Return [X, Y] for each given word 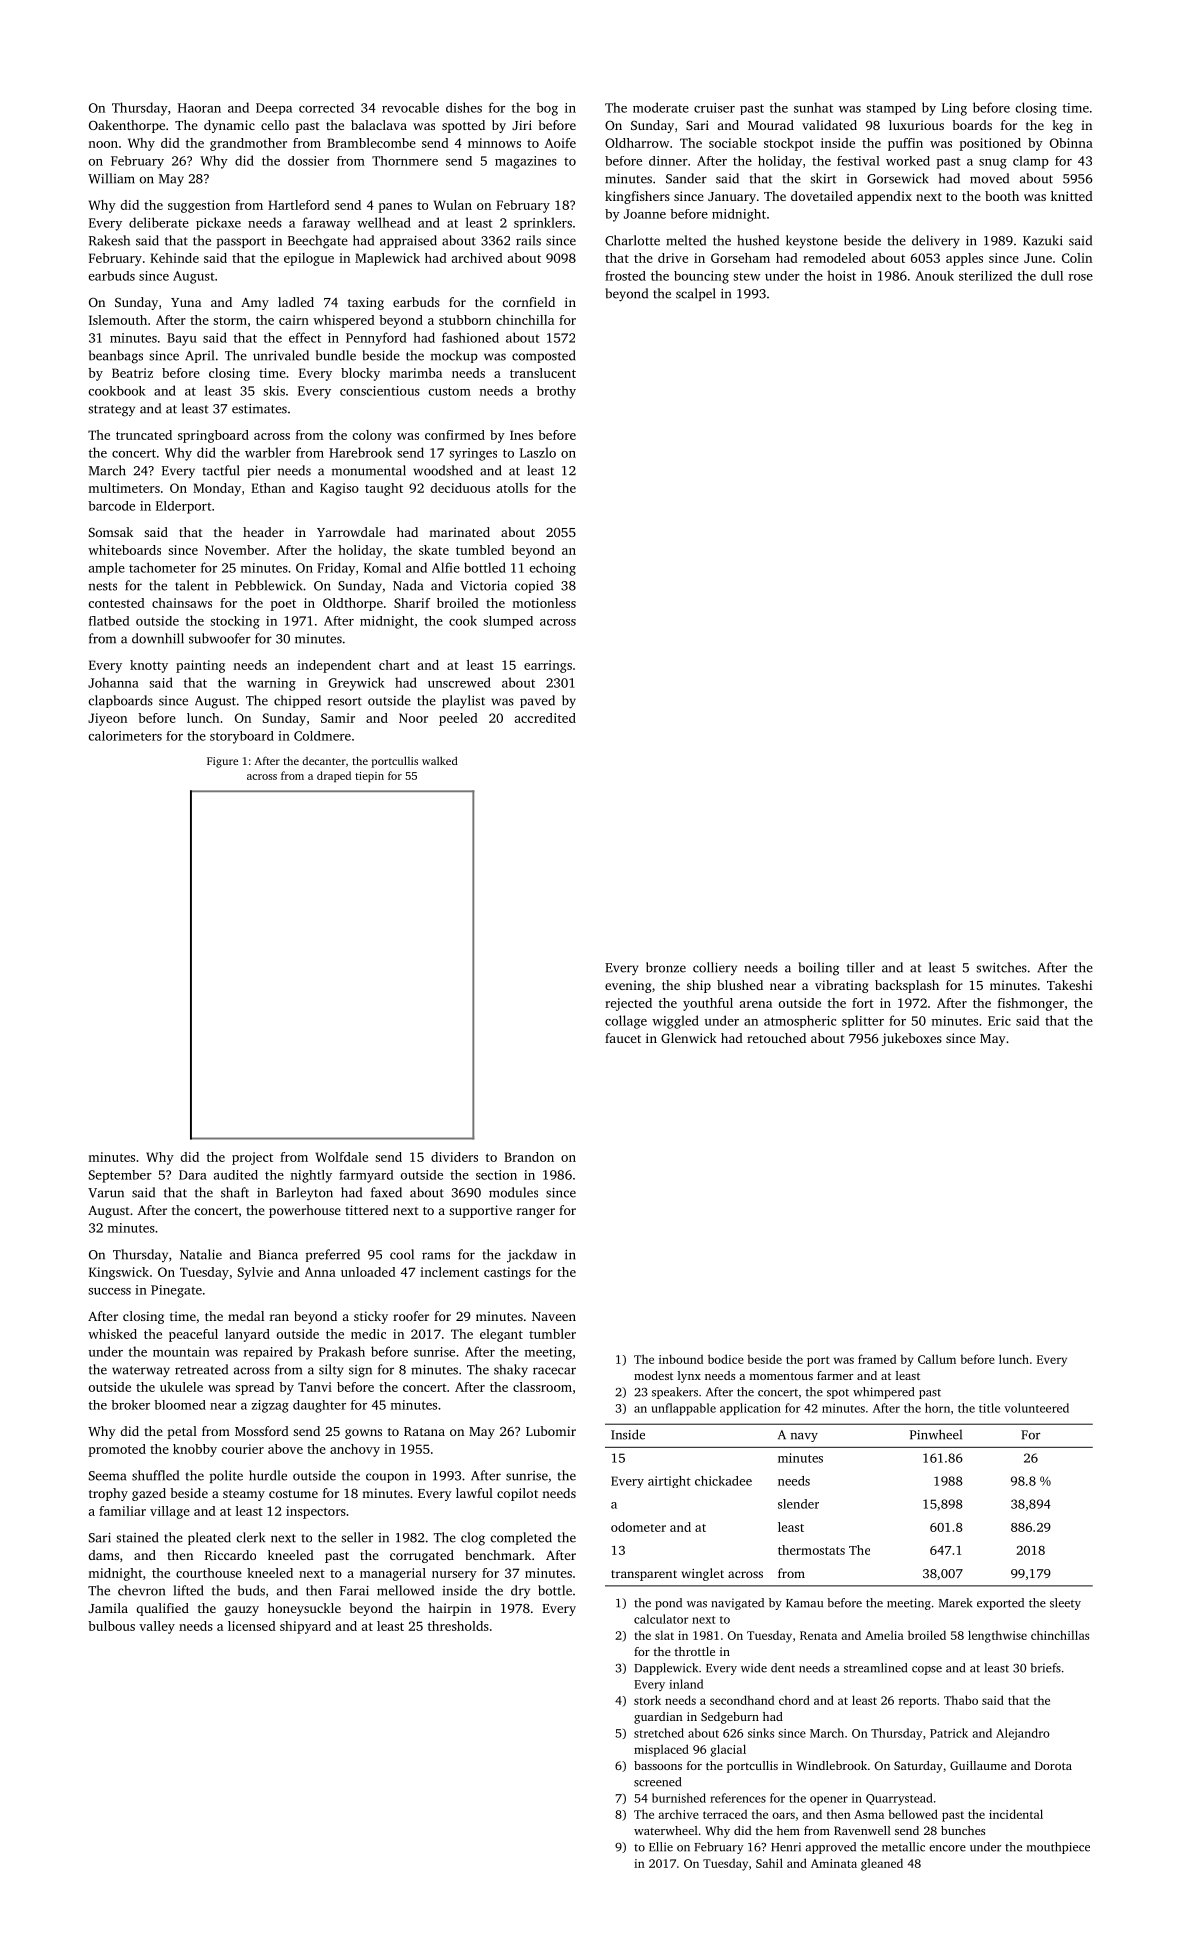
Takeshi [1069, 985]
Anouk [934, 276]
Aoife [560, 143]
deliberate [159, 222]
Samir [338, 718]
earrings [548, 666]
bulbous [111, 1626]
